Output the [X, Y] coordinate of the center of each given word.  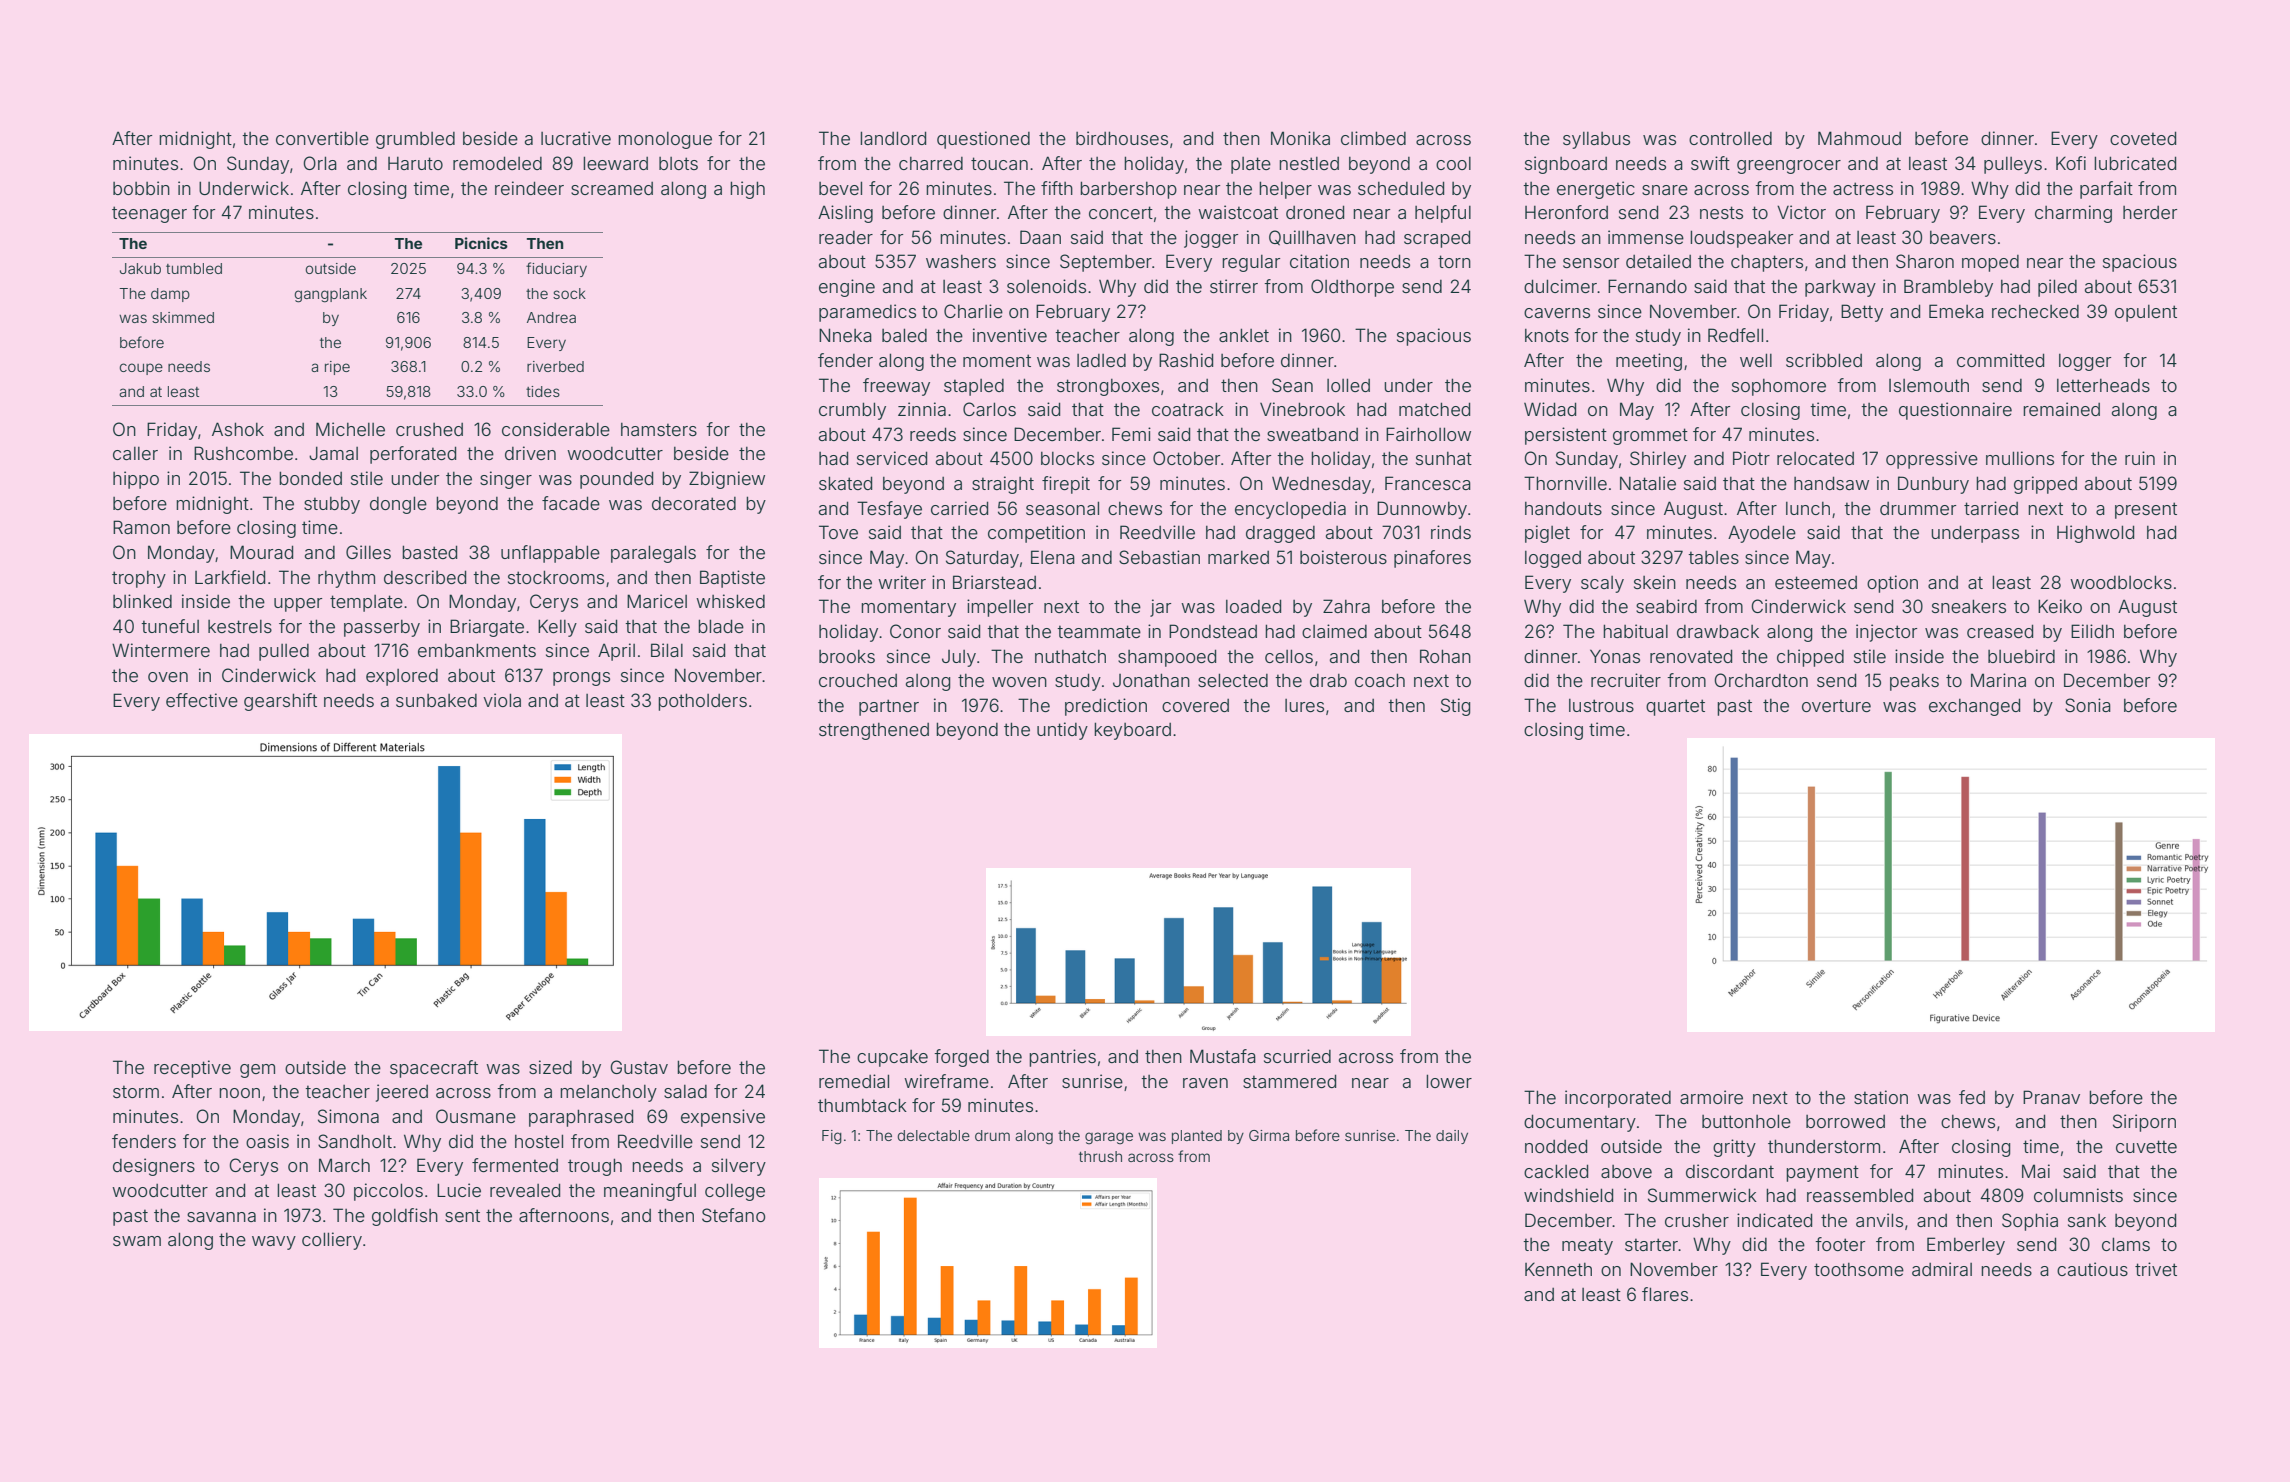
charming [2073, 214]
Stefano [733, 1215]
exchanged [1974, 707]
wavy [274, 1243]
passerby [382, 628]
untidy [1062, 731]
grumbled [415, 140]
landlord [893, 138]
